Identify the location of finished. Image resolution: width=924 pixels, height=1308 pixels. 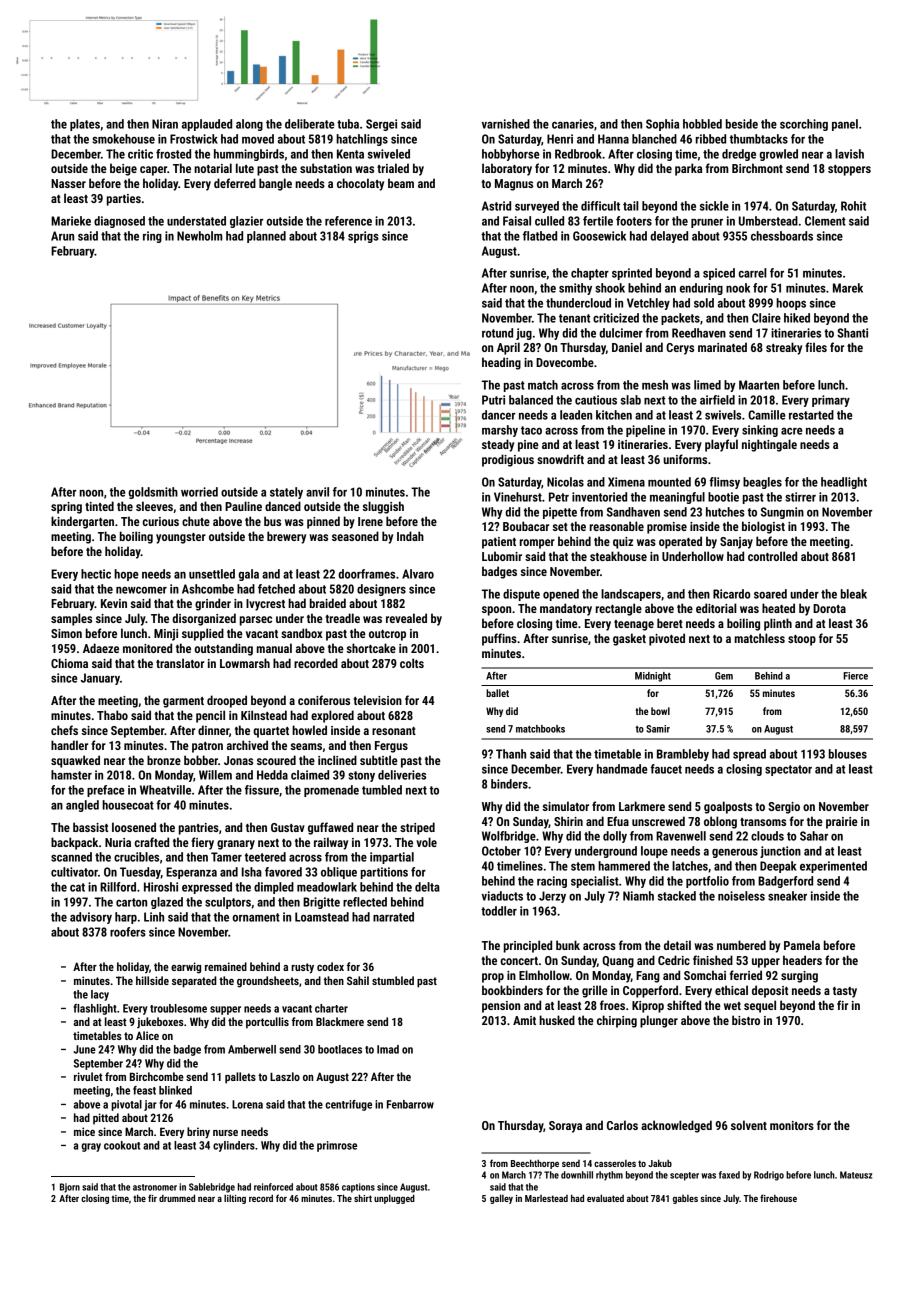
(713, 960).
